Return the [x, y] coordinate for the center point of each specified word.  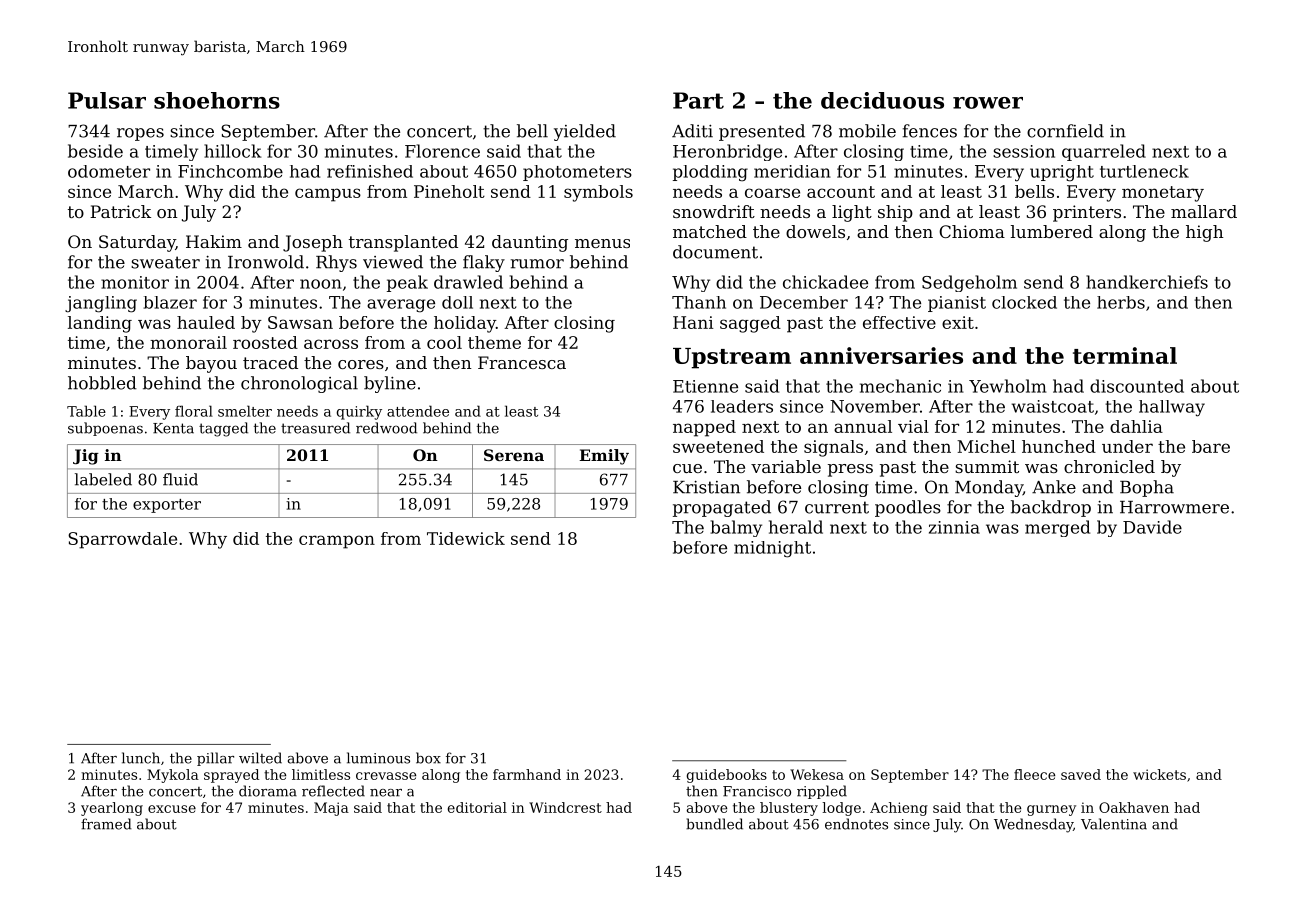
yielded [585, 132]
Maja [331, 809]
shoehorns [217, 100]
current [837, 507]
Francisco [757, 791]
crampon [337, 542]
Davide [1152, 527]
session [1024, 151]
